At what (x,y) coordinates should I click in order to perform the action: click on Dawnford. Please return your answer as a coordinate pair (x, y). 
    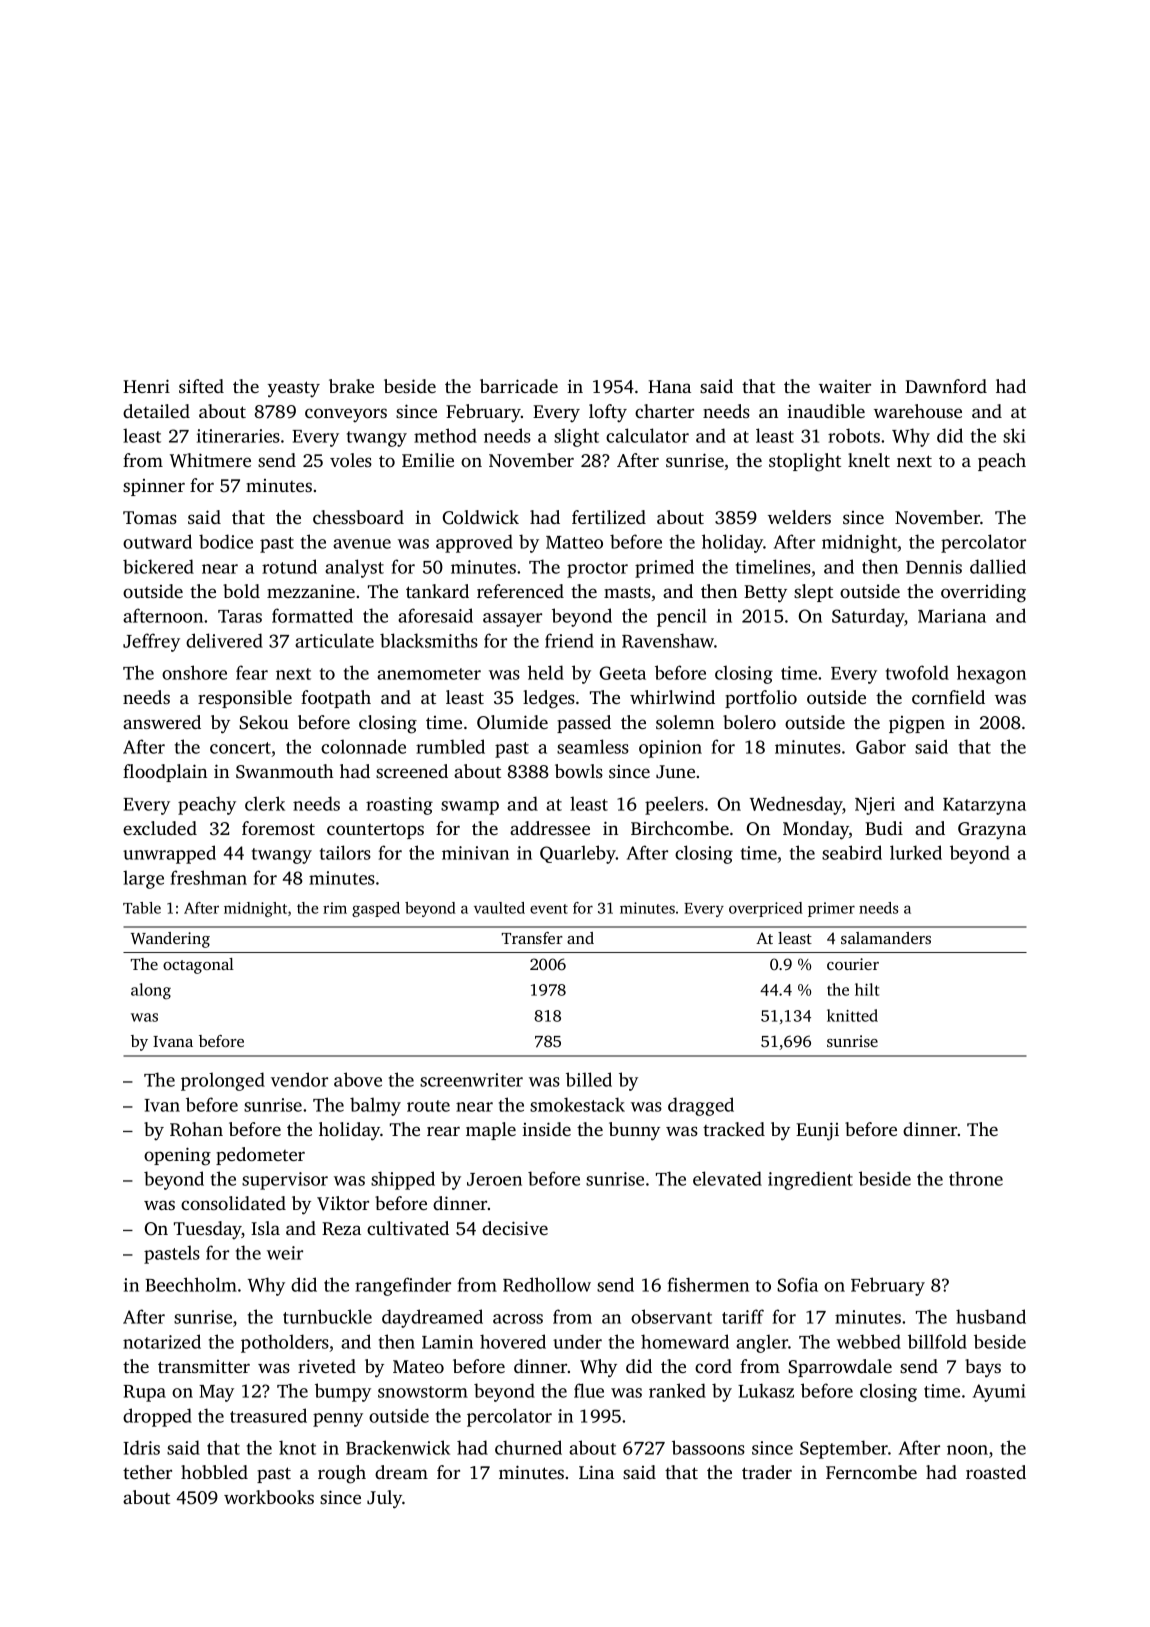
    Looking at the image, I should click on (946, 386).
